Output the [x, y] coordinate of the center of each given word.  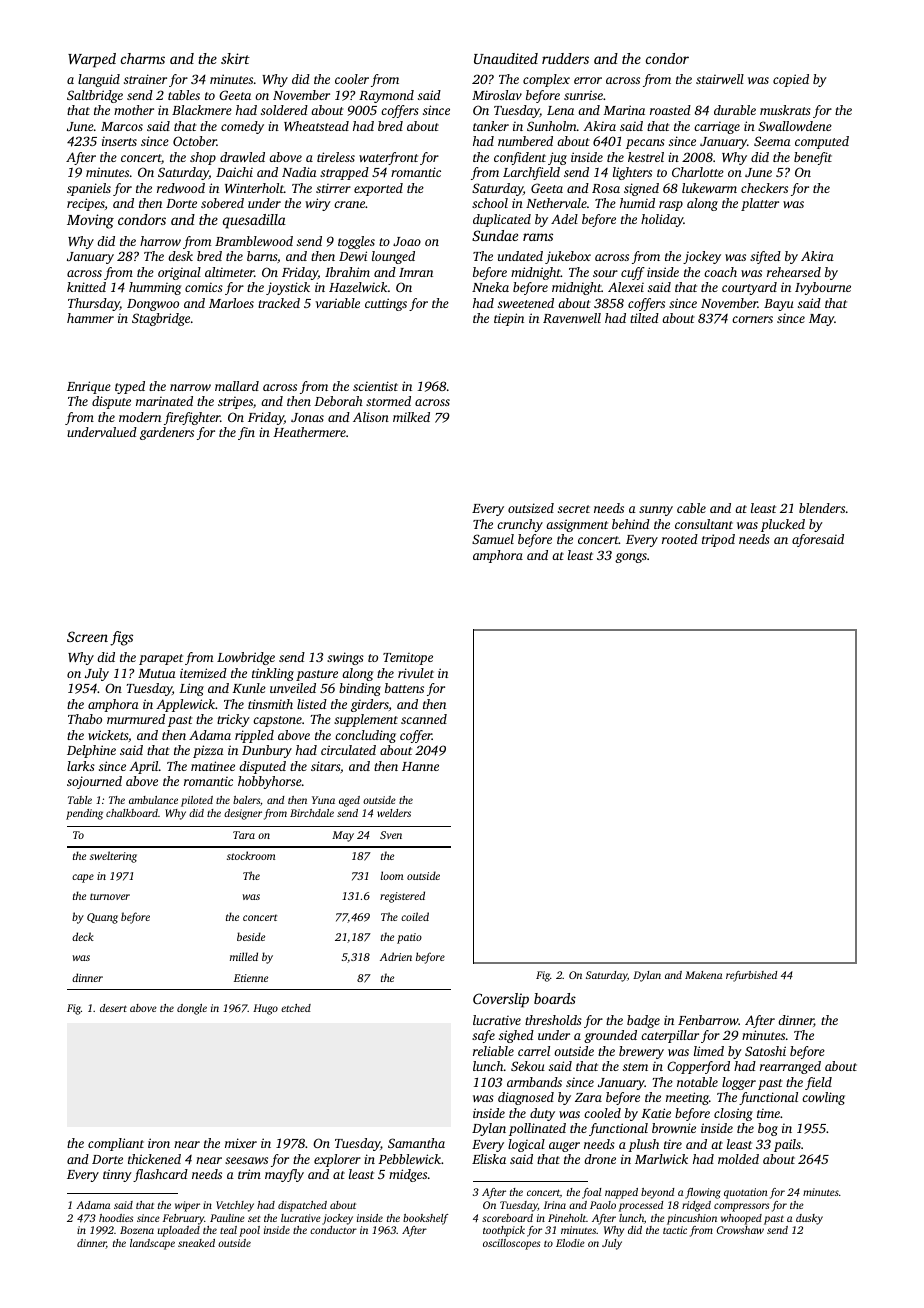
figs [121, 638]
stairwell [720, 79]
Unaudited [506, 58]
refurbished [751, 976]
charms [143, 58]
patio [409, 938]
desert [113, 1008]
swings [345, 658]
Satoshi [765, 1051]
